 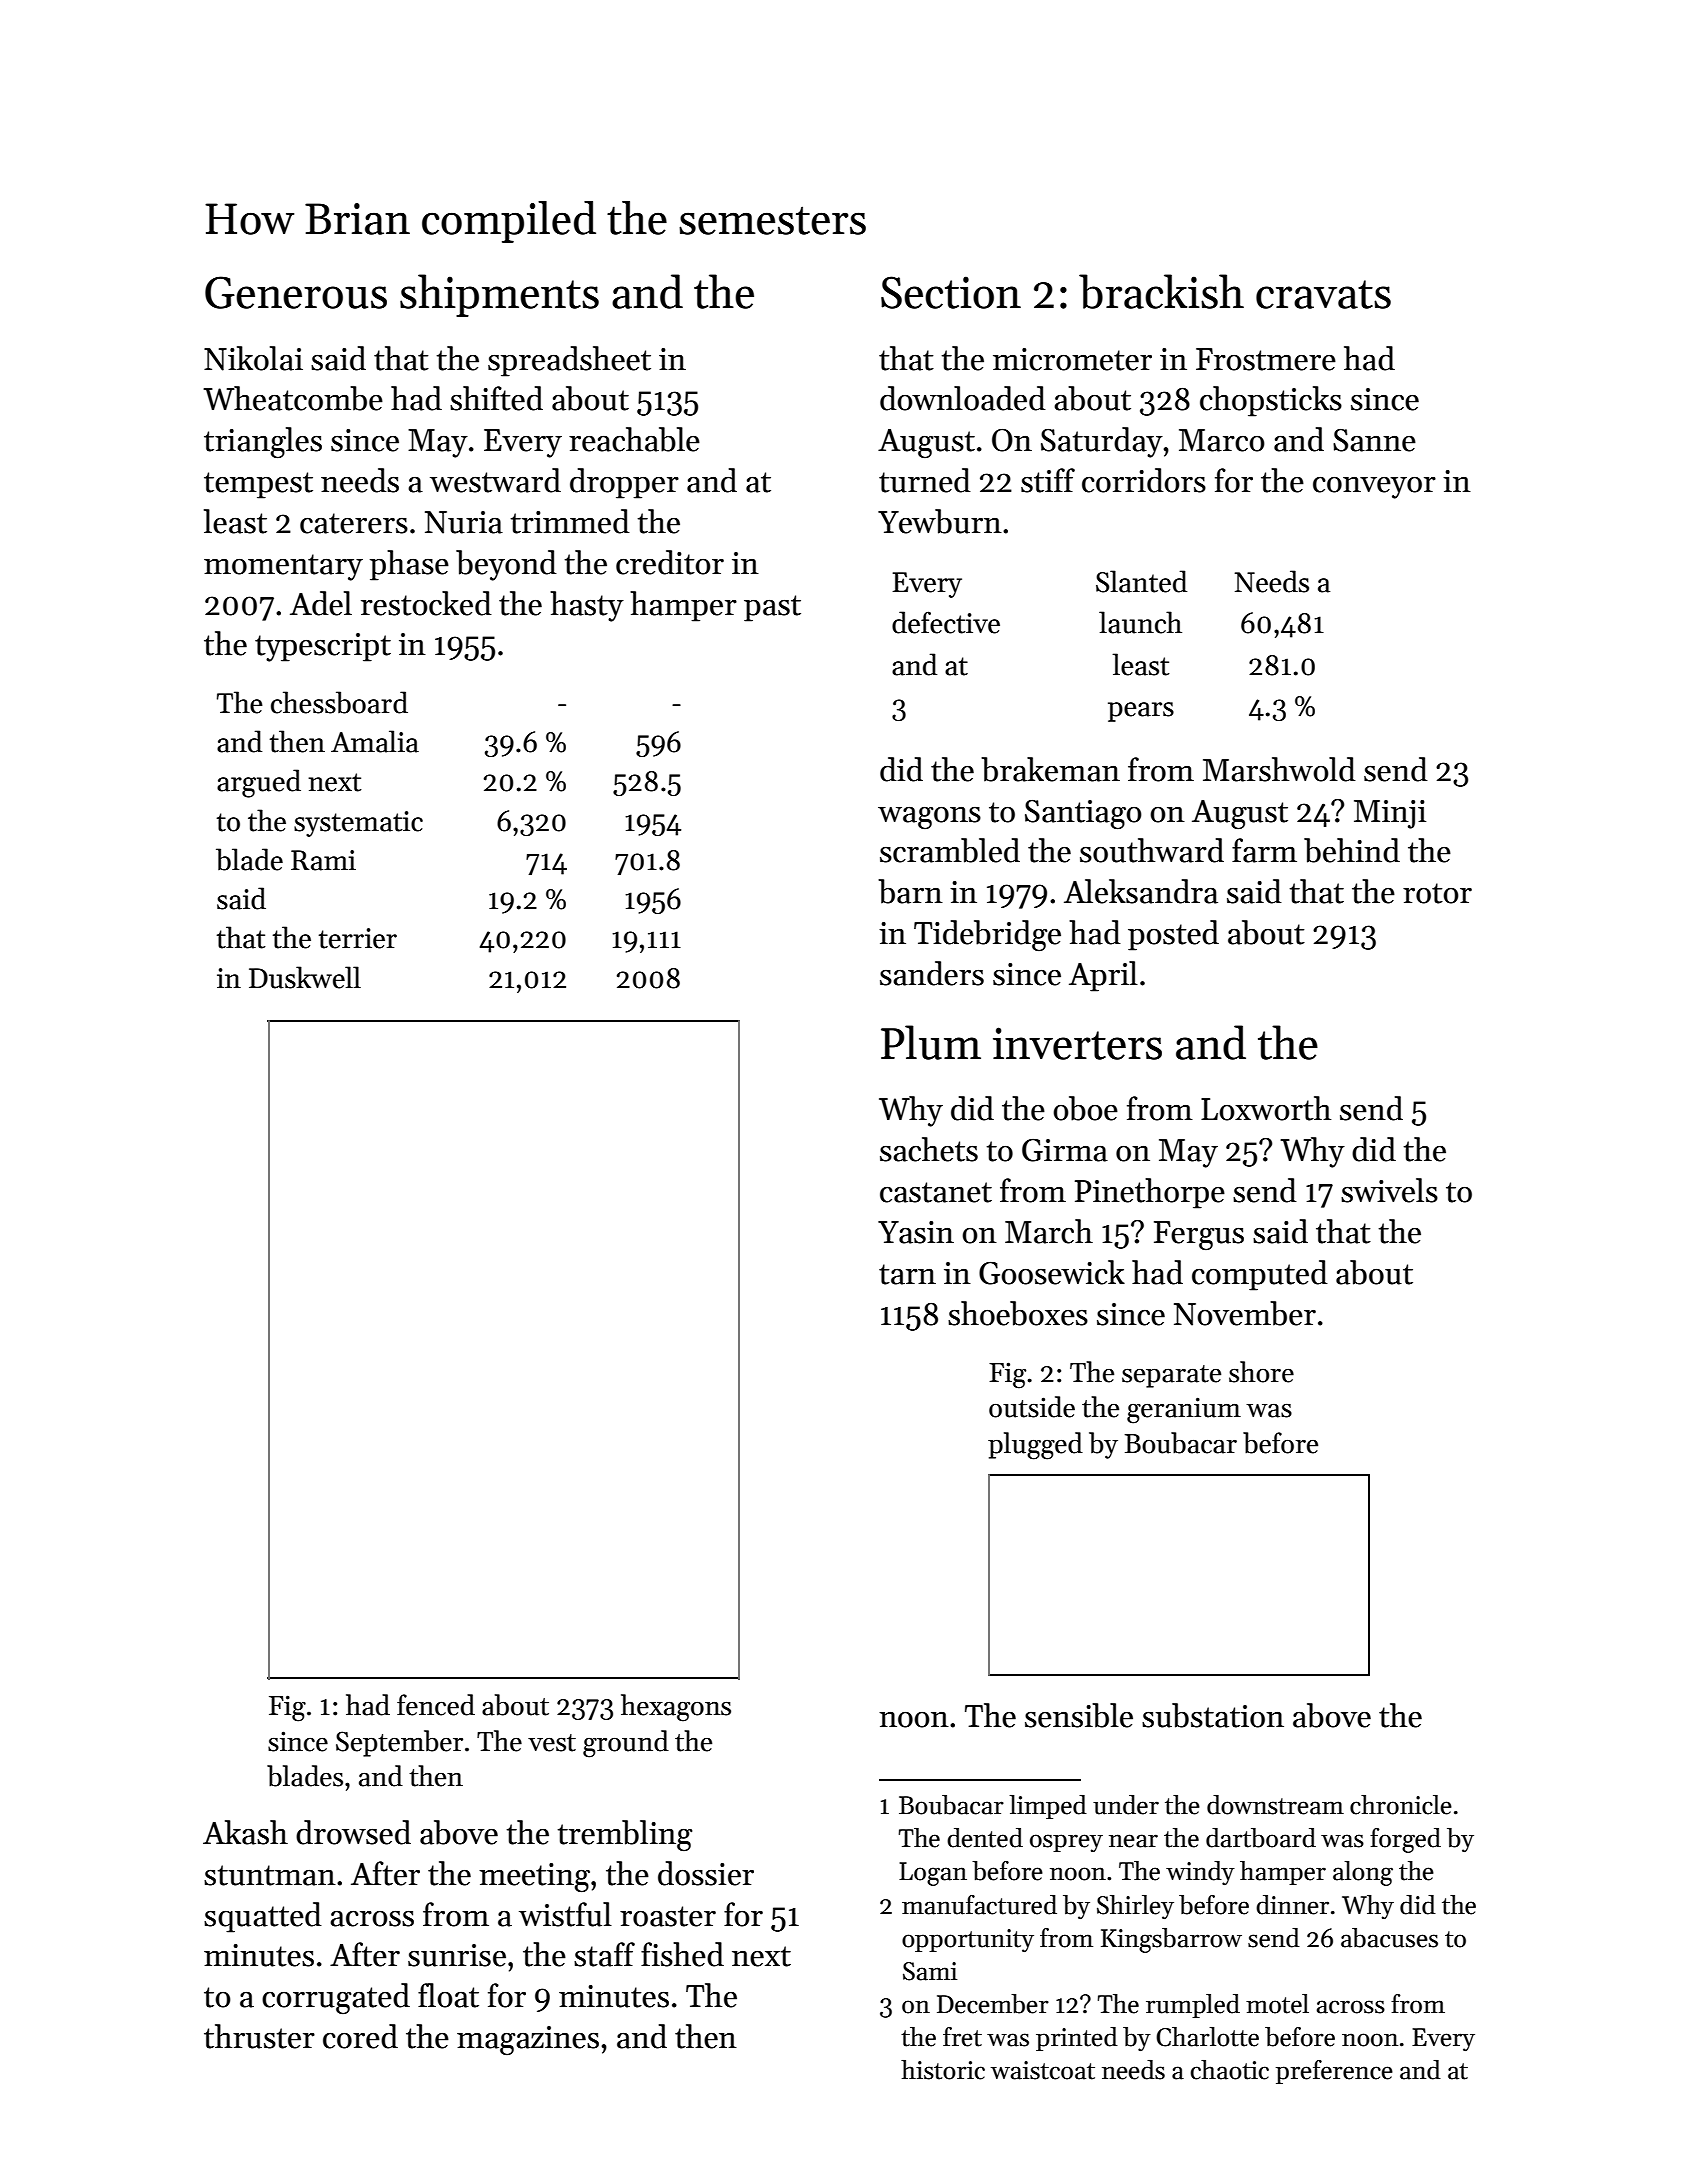 I want to click on Minji, so click(x=1390, y=814).
